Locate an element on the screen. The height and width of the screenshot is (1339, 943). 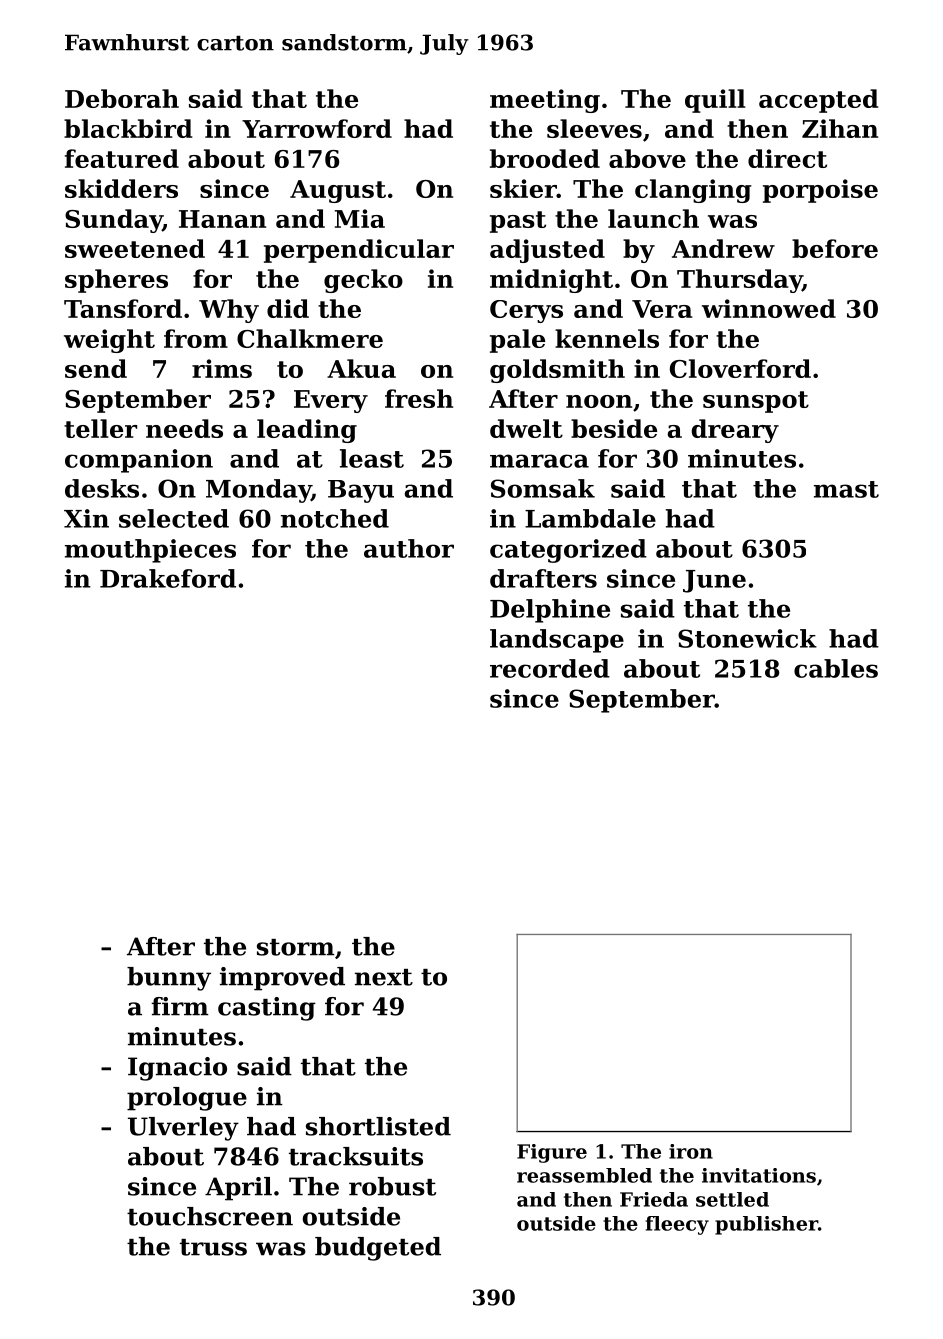
Yarrowford is located at coordinates (317, 128).
